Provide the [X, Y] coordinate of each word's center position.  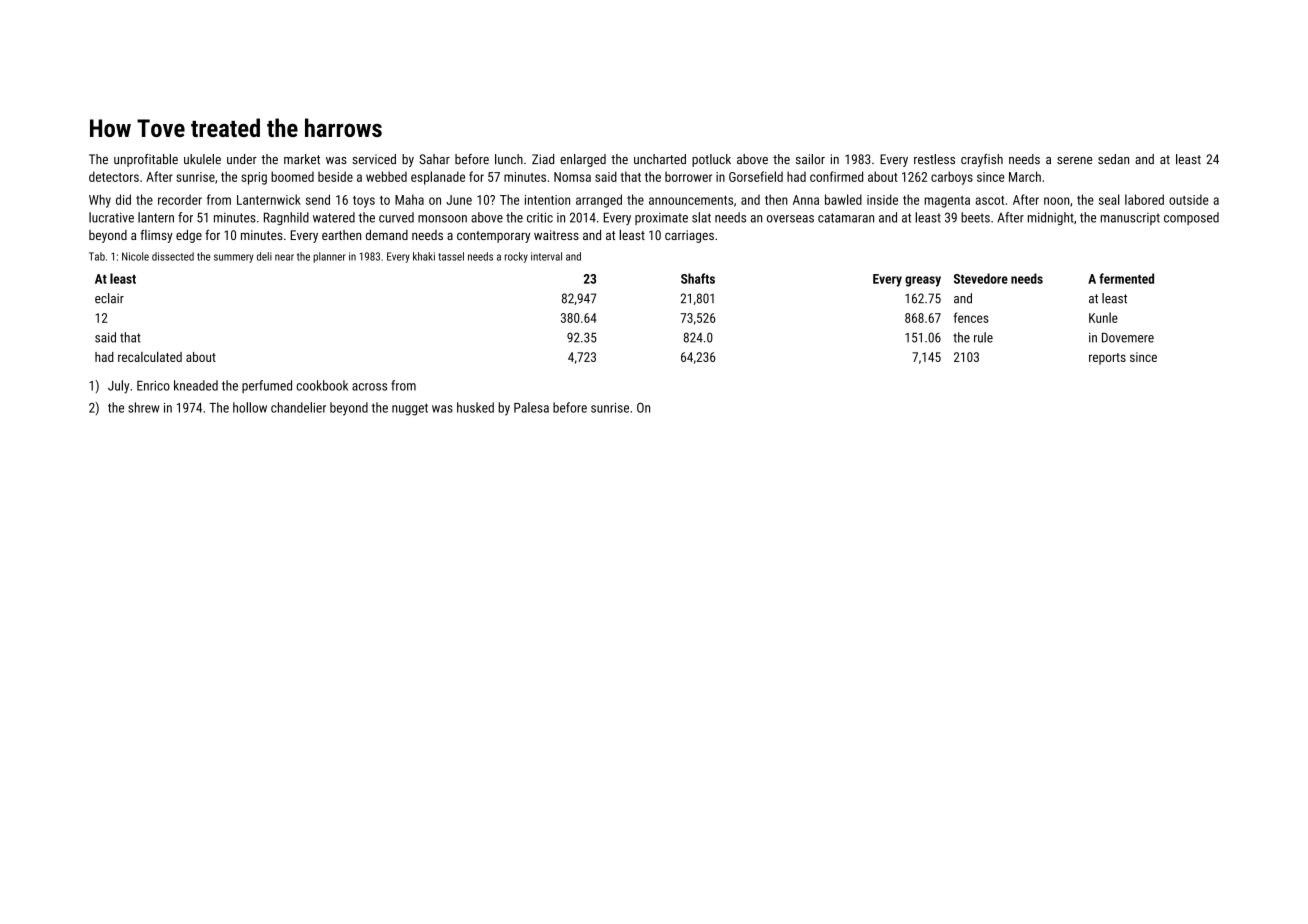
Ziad [543, 159]
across [369, 387]
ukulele [202, 159]
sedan [1113, 159]
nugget [410, 409]
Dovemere [1128, 338]
